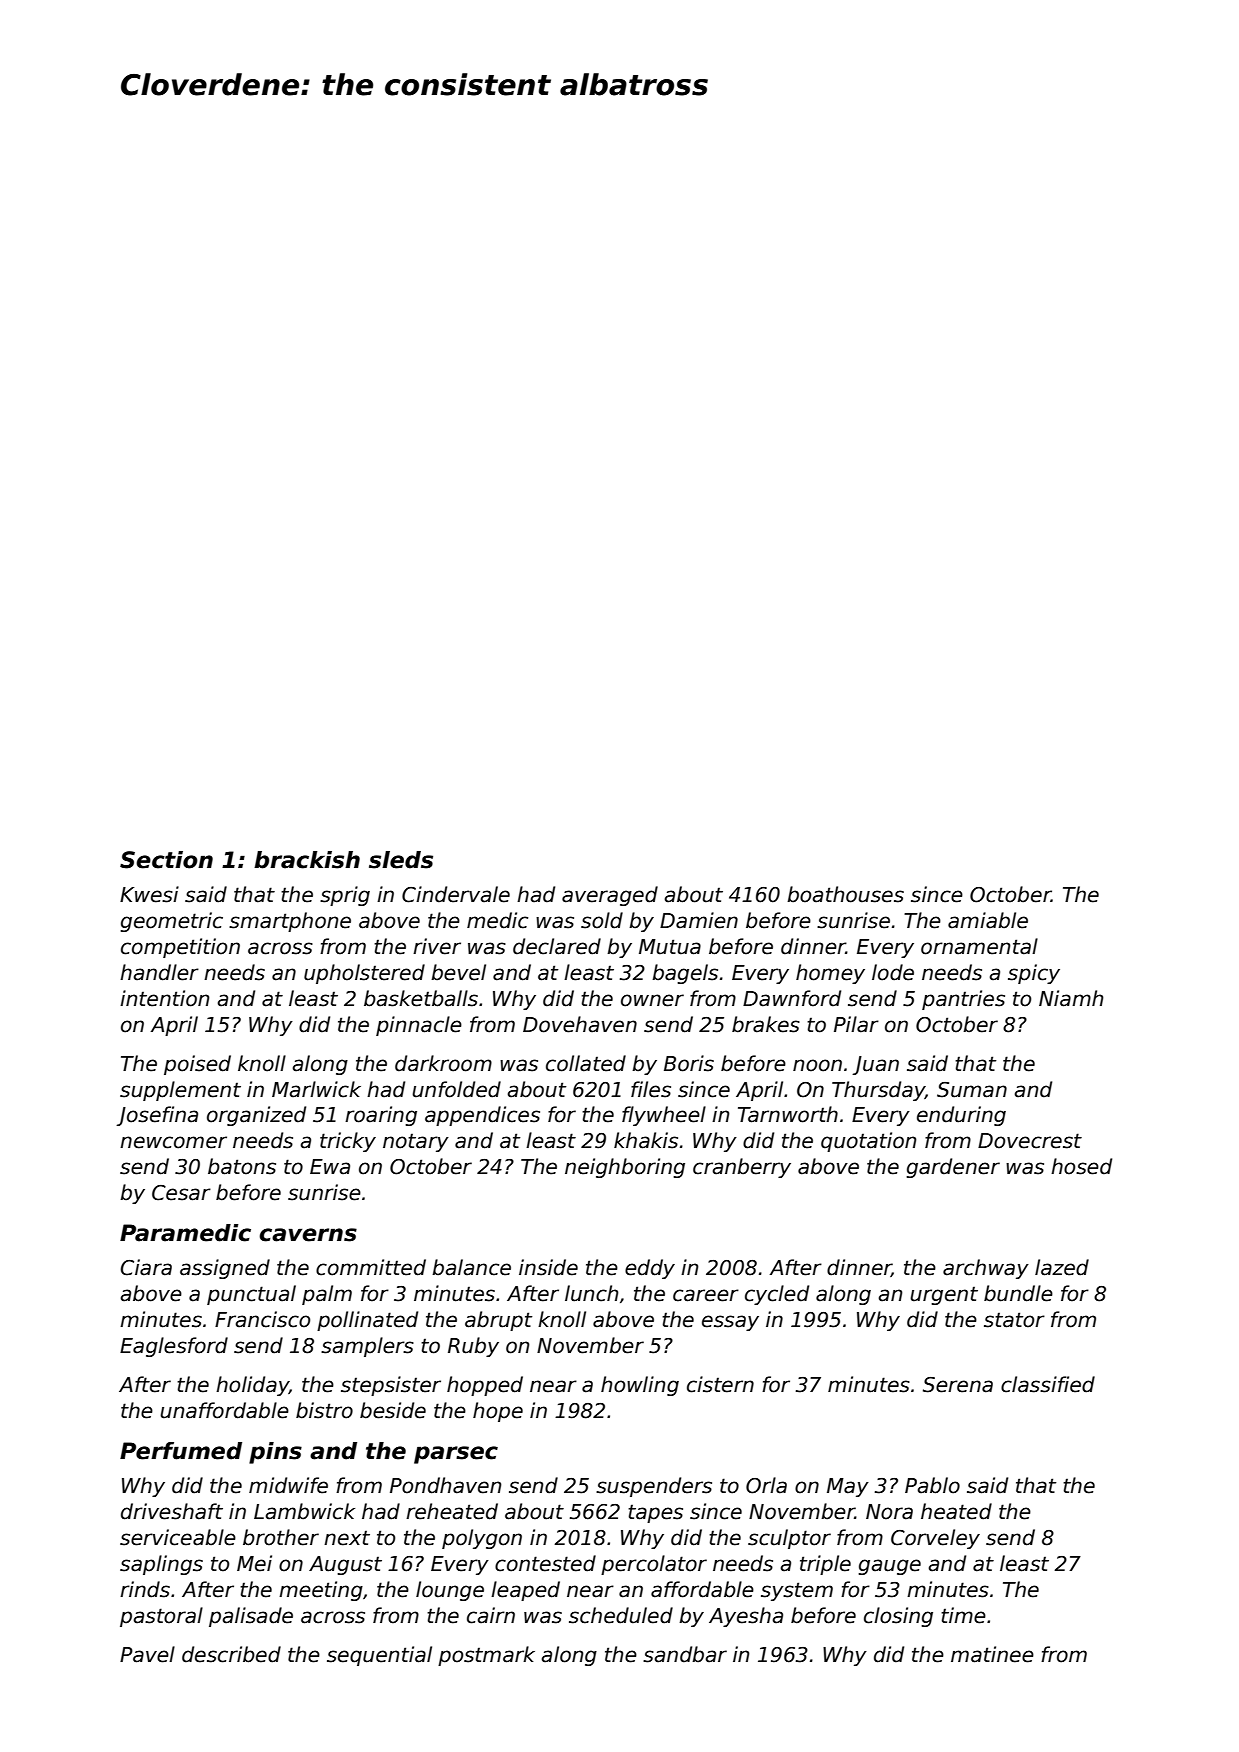 The height and width of the screenshot is (1752, 1239). I want to click on Damien, so click(699, 920).
